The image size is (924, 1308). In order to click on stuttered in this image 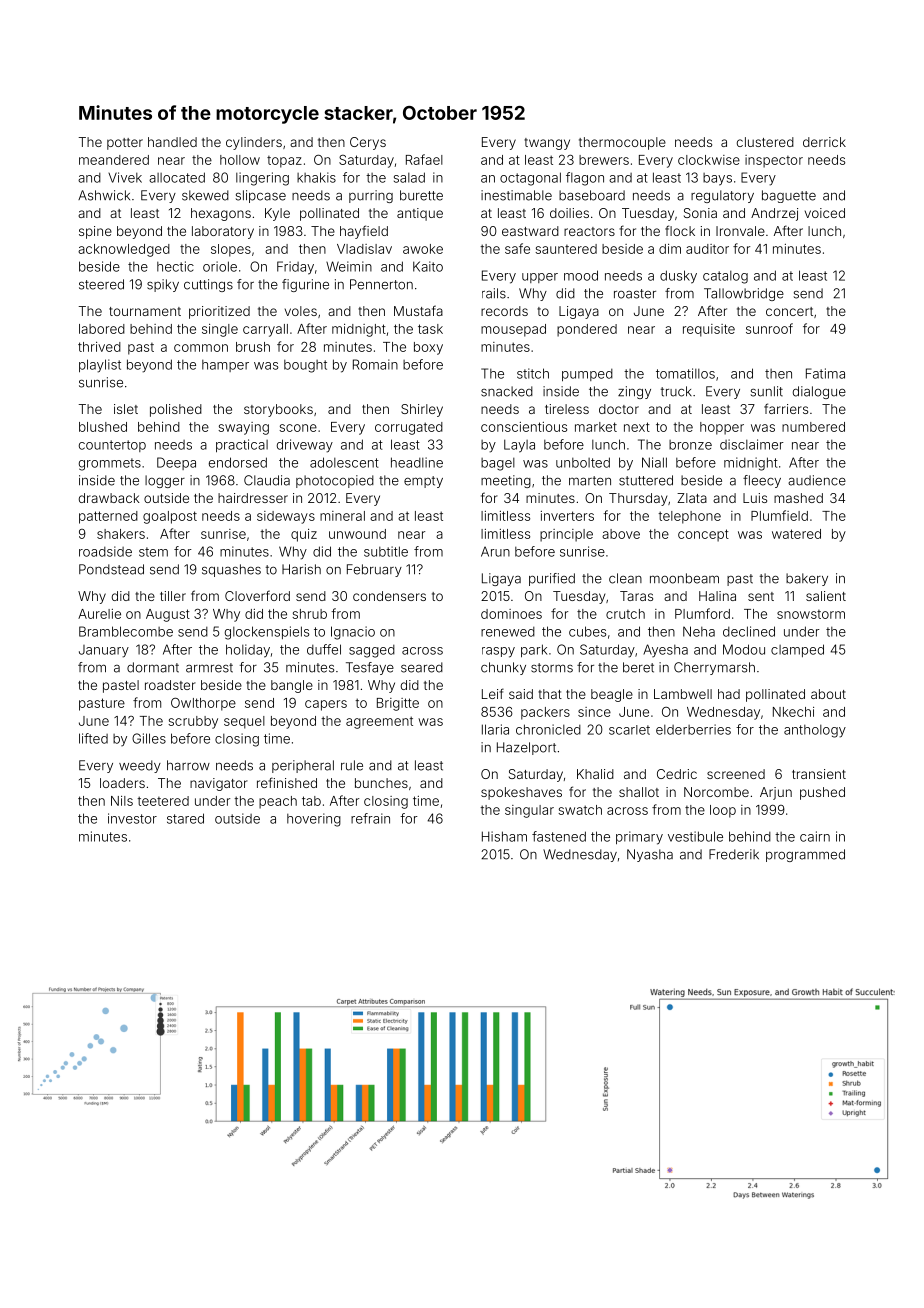, I will do `click(646, 480)`.
